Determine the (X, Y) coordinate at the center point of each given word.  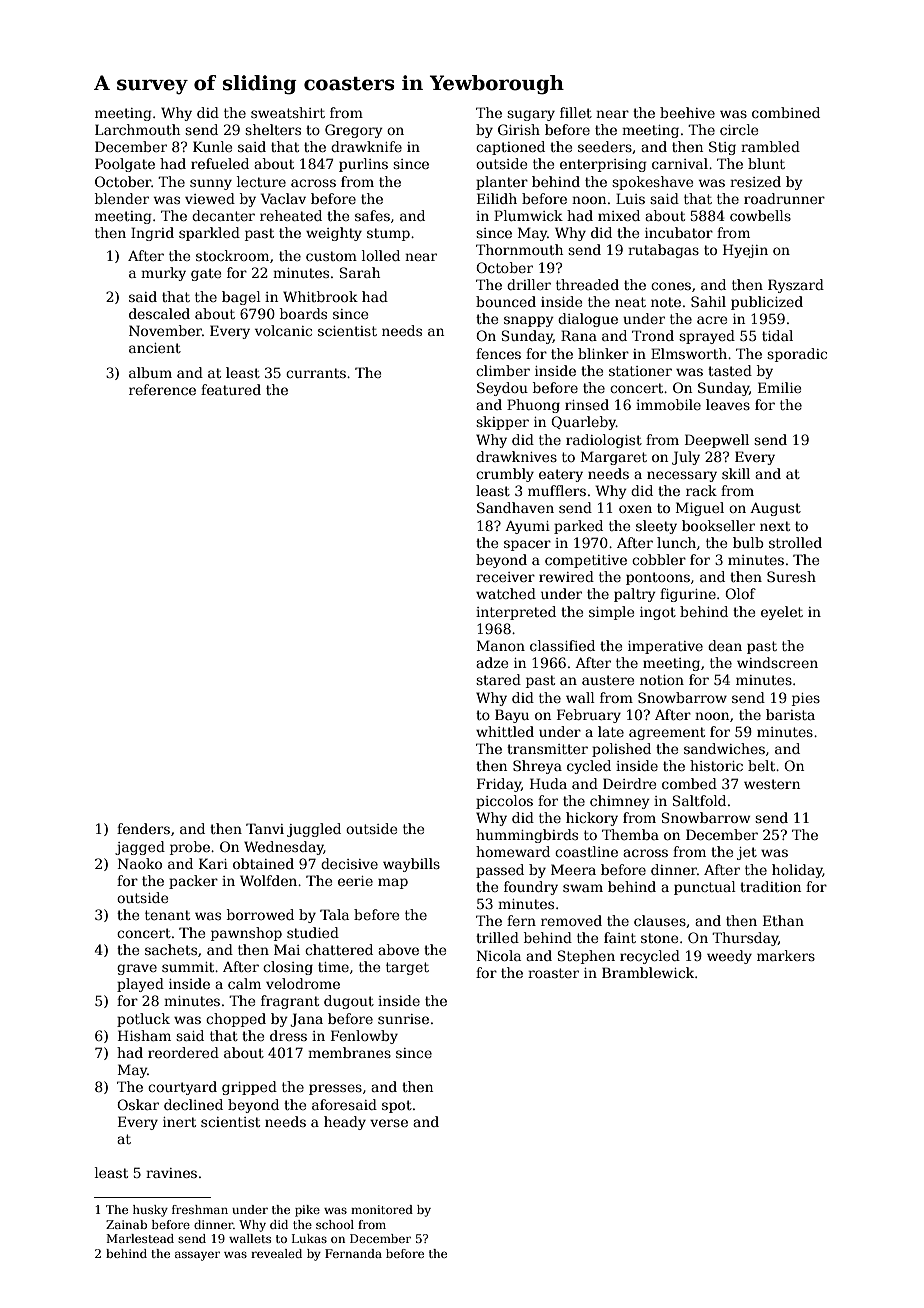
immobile (668, 404)
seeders (605, 146)
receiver (505, 577)
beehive (687, 112)
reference (162, 389)
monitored (382, 1209)
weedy (729, 957)
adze (492, 662)
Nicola (499, 955)
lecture (261, 181)
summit (188, 967)
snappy (529, 321)
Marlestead (140, 1238)
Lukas (309, 1238)
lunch (676, 542)
